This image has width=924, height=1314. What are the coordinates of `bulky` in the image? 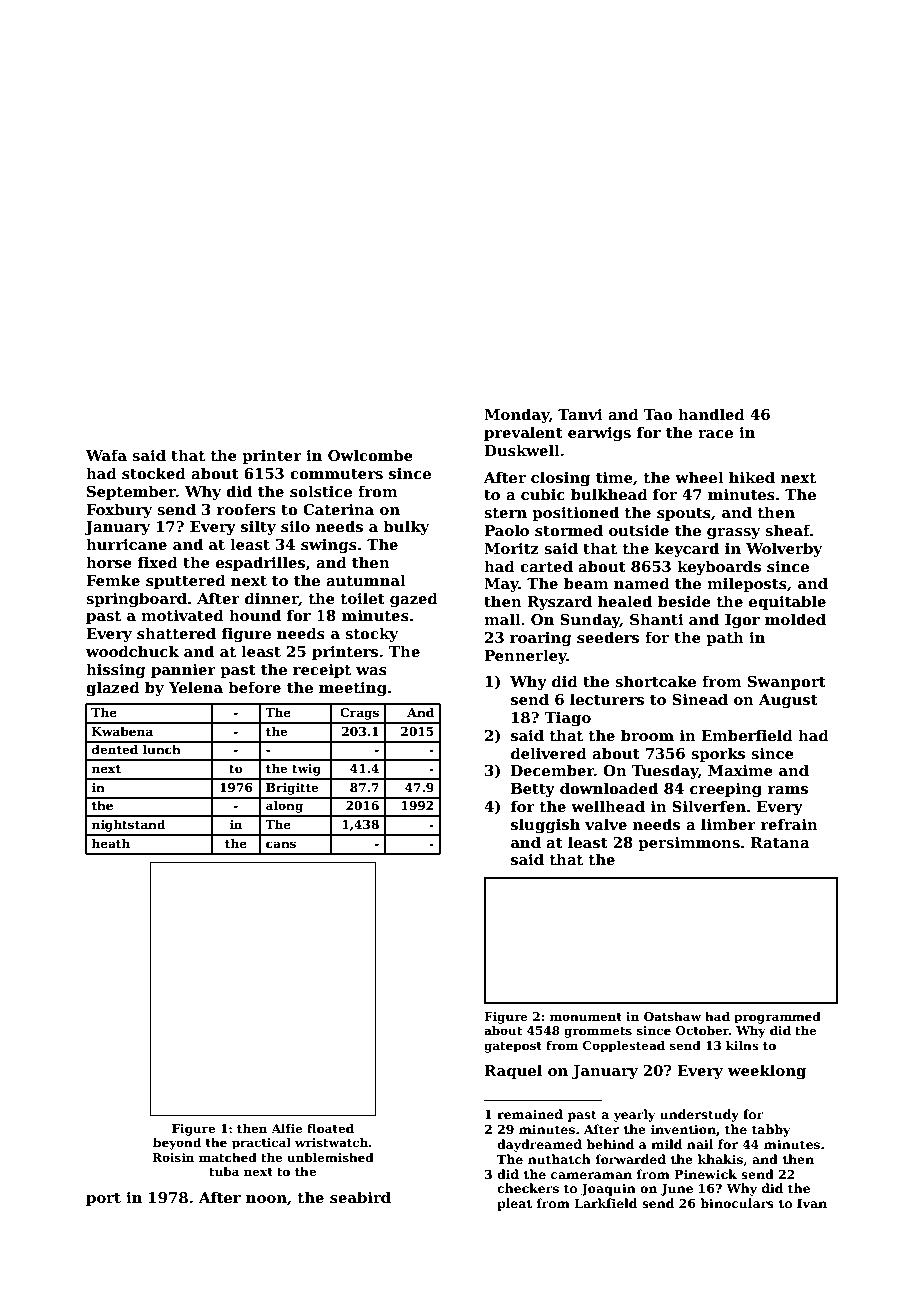 It's located at (406, 527).
